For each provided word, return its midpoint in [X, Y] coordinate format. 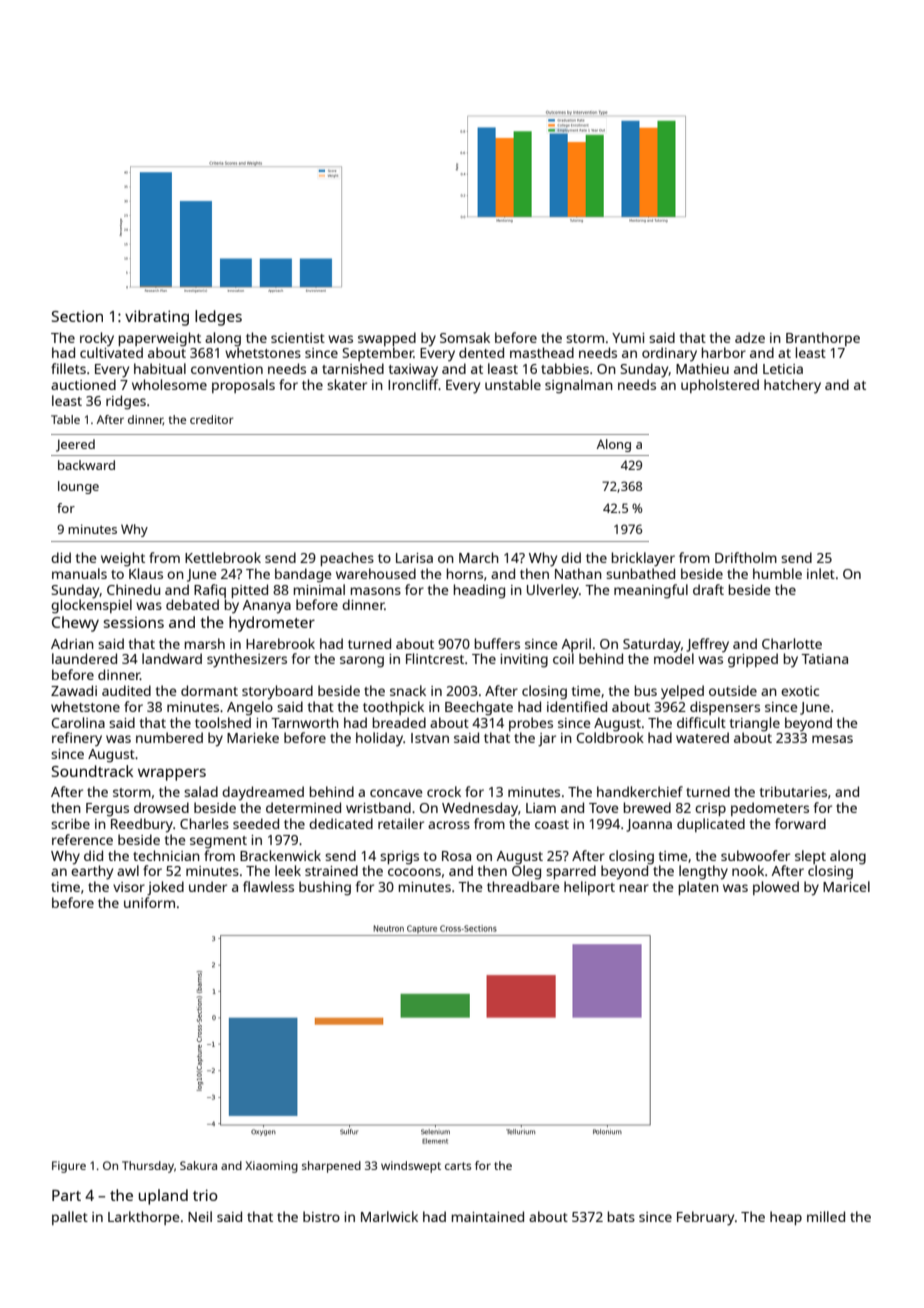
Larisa [414, 558]
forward [800, 823]
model [674, 658]
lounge [78, 487]
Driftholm [746, 557]
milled [826, 1216]
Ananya [267, 607]
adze [750, 337]
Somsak [465, 337]
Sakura [198, 1165]
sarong [362, 662]
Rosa [456, 856]
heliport [589, 888]
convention [227, 369]
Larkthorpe [144, 1218]
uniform [149, 902]
